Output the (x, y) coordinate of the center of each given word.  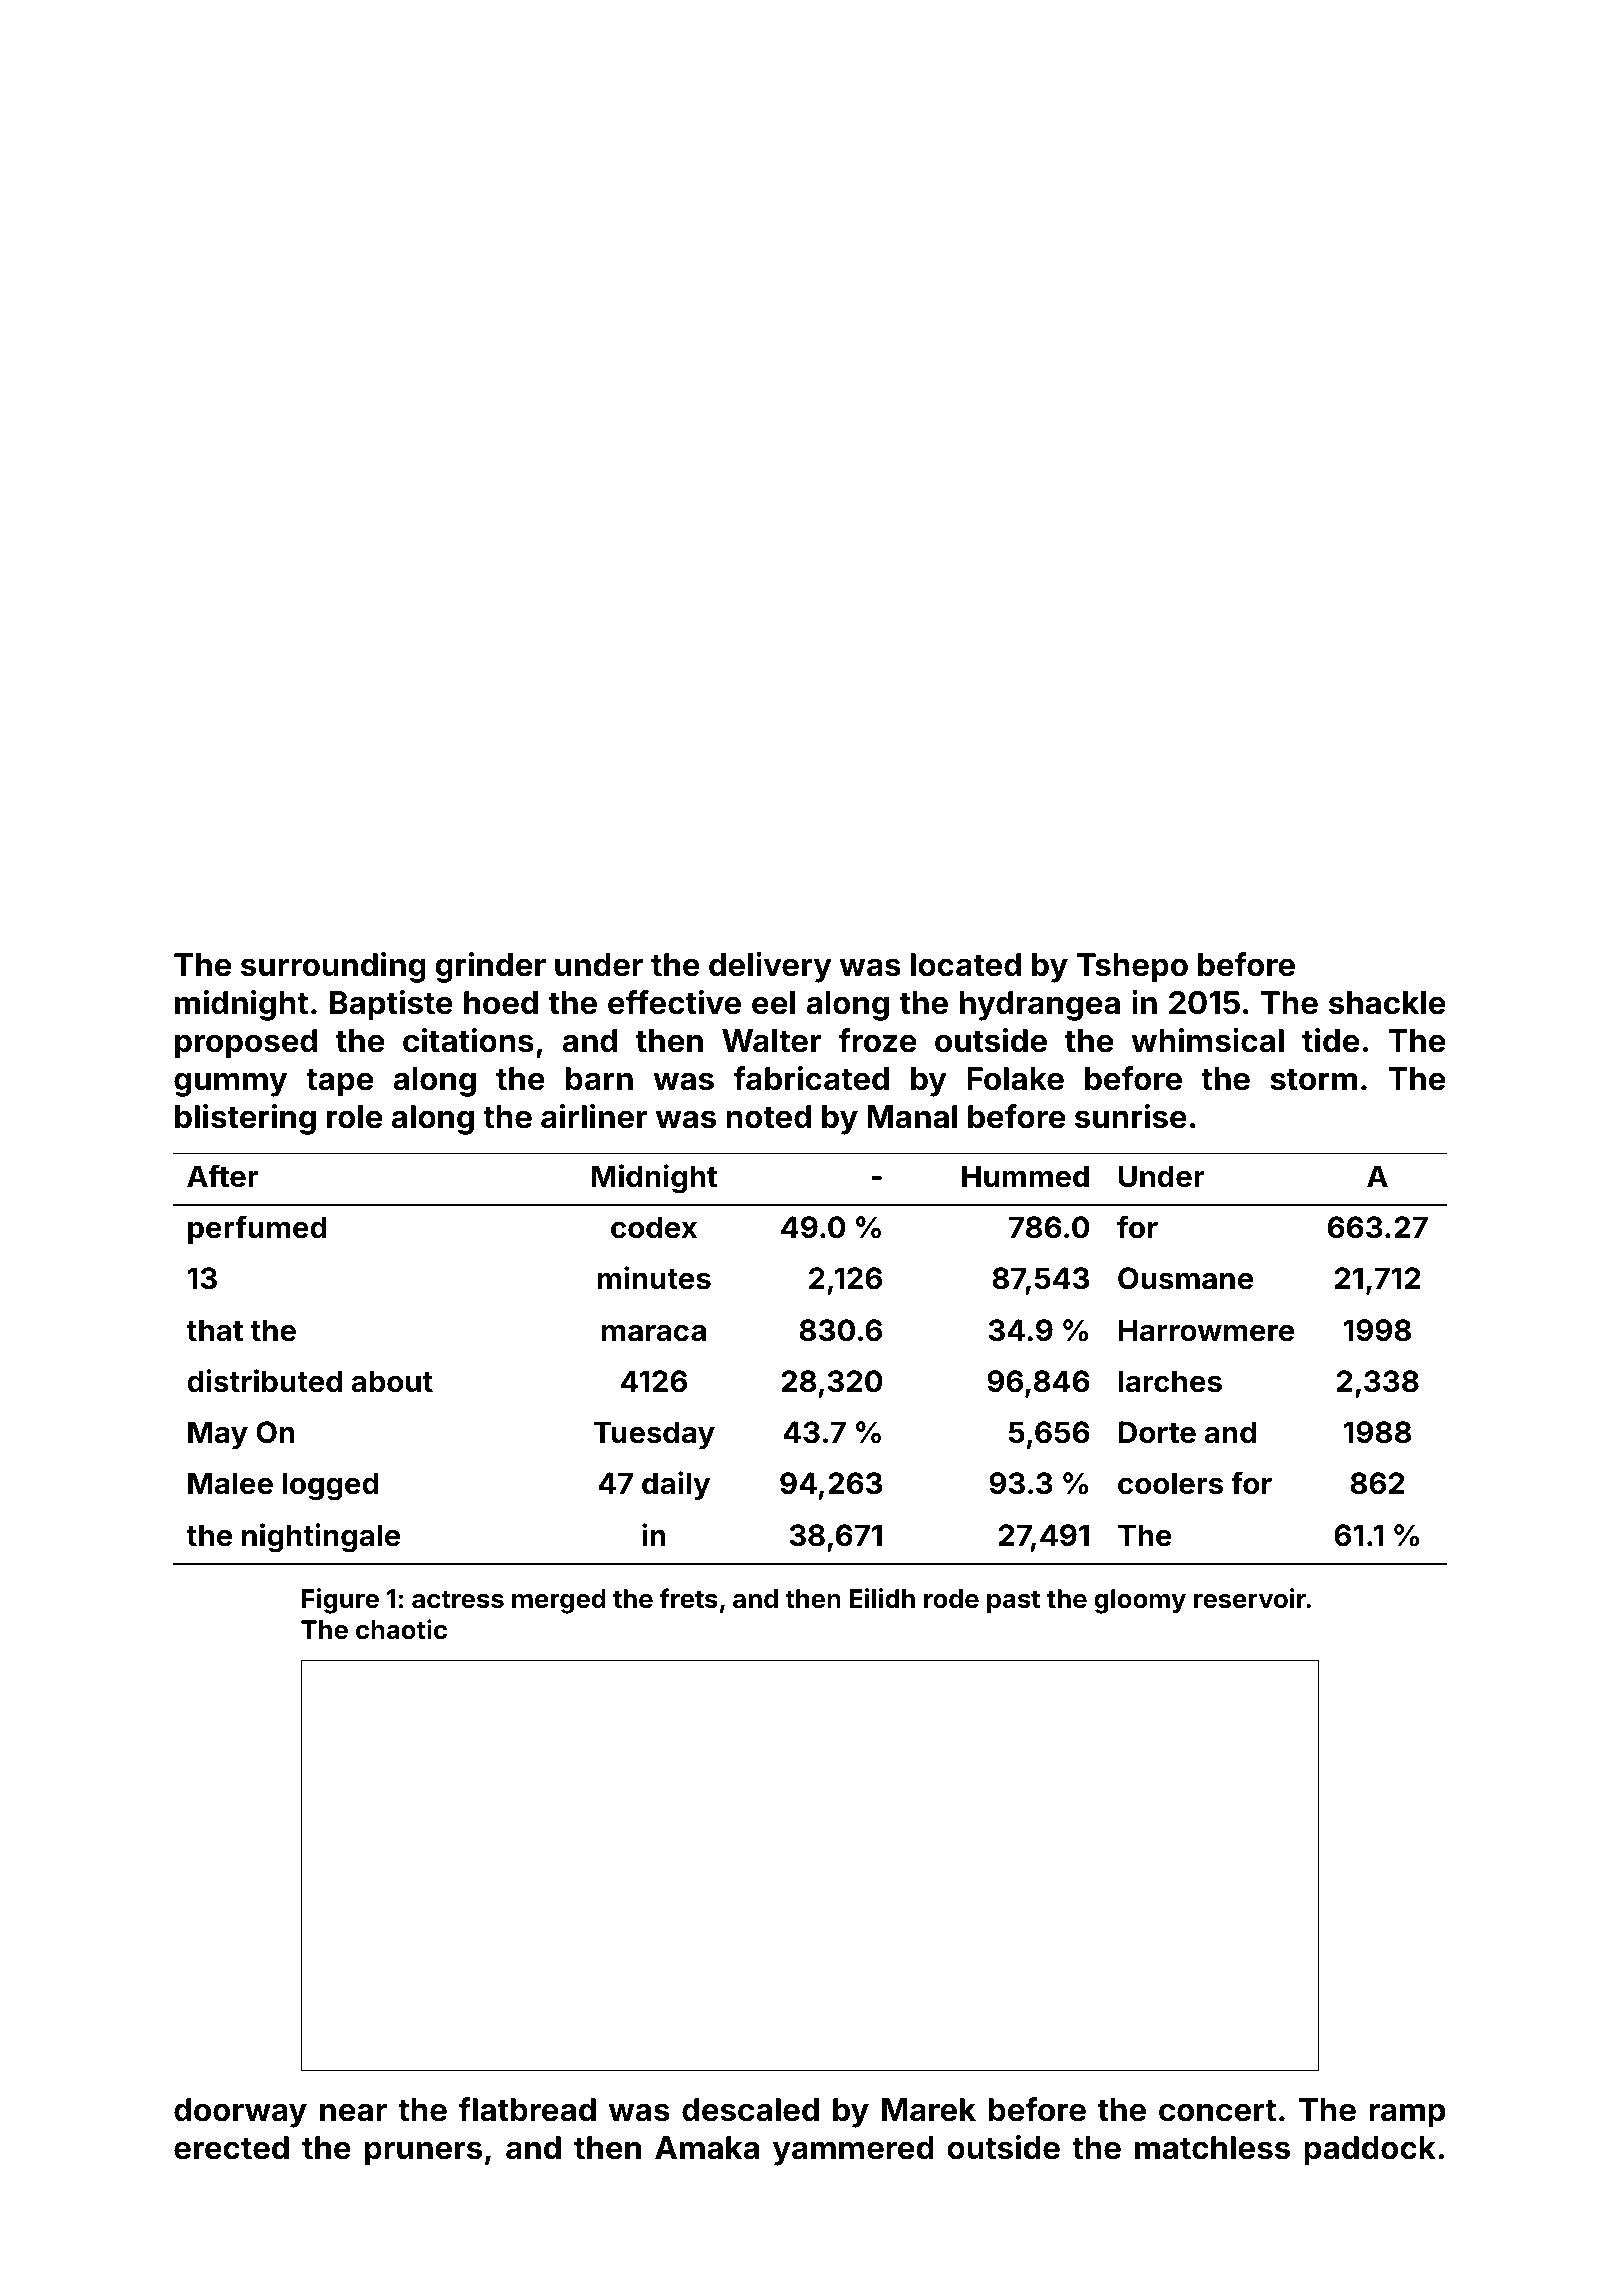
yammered (853, 2151)
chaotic (401, 1629)
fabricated (811, 1078)
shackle (1387, 1003)
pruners (423, 2153)
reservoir (1250, 1598)
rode (951, 1599)
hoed (501, 1003)
